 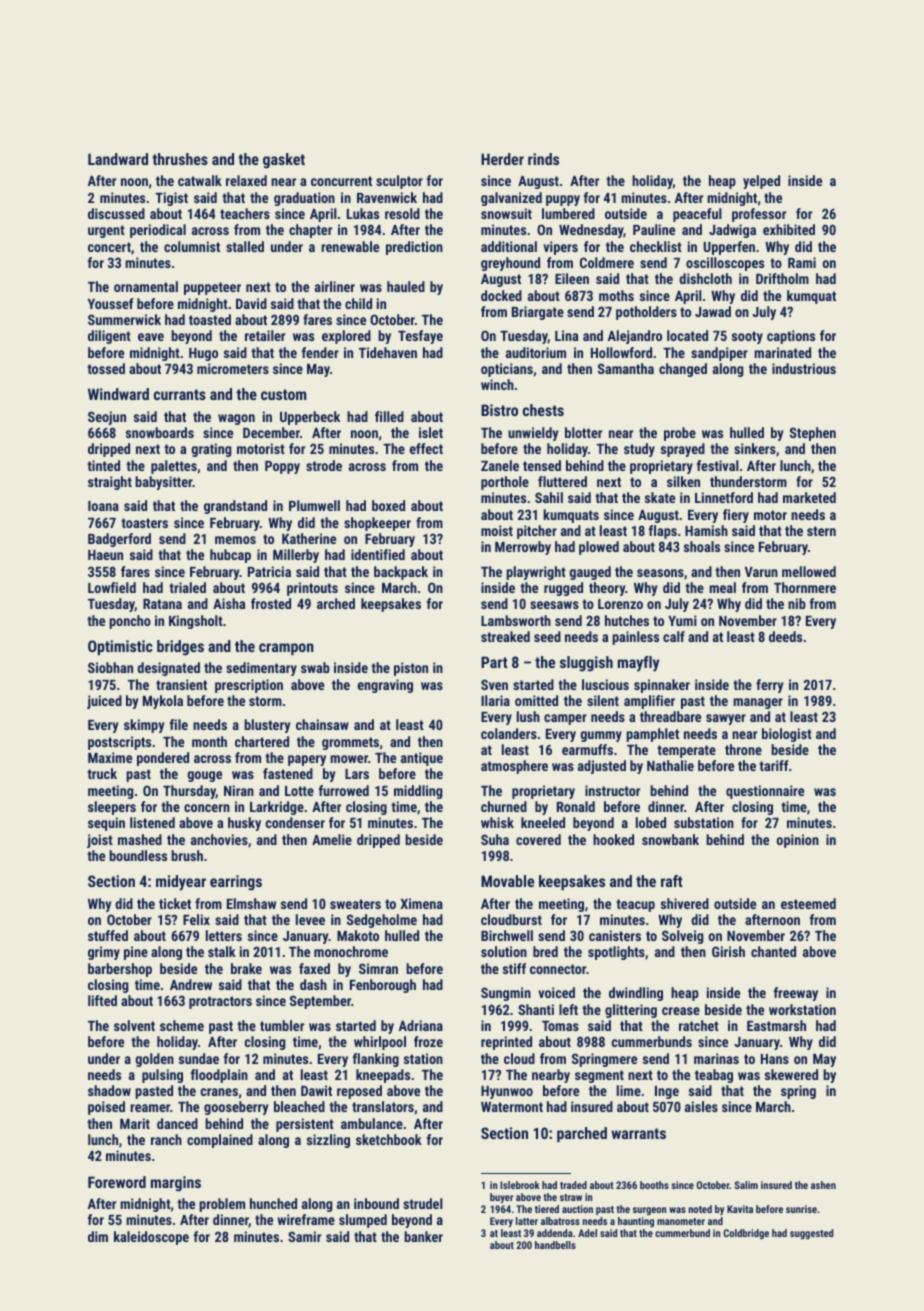 What do you see at coordinates (773, 765) in the screenshot?
I see `tariff` at bounding box center [773, 765].
